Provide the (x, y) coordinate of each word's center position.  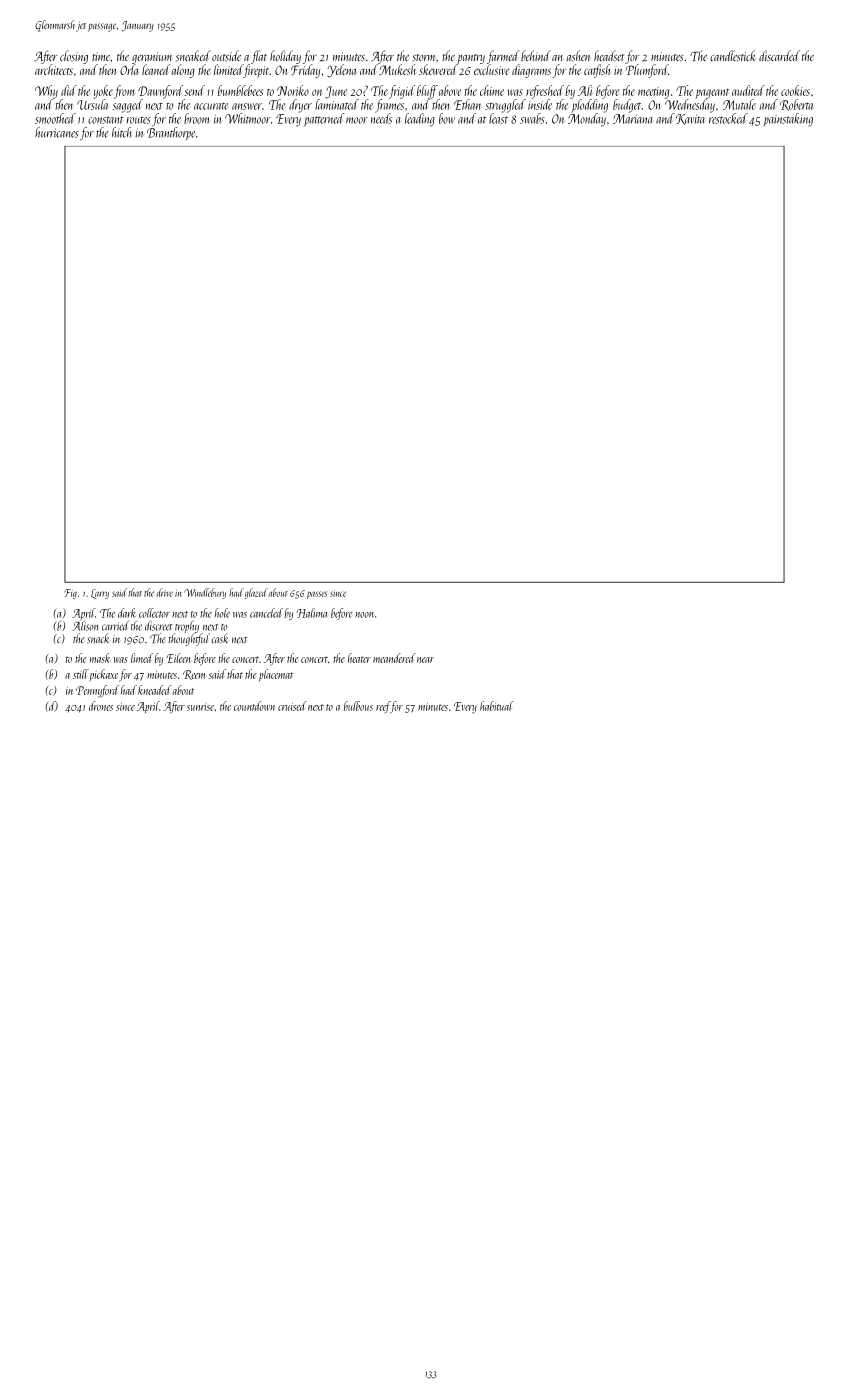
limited (228, 69)
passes (317, 595)
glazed (256, 593)
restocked (728, 118)
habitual (497, 706)
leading (420, 120)
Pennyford (97, 691)
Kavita (690, 119)
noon (364, 615)
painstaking (788, 120)
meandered (394, 658)
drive (164, 592)
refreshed (545, 92)
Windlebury (205, 593)
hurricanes (57, 132)
